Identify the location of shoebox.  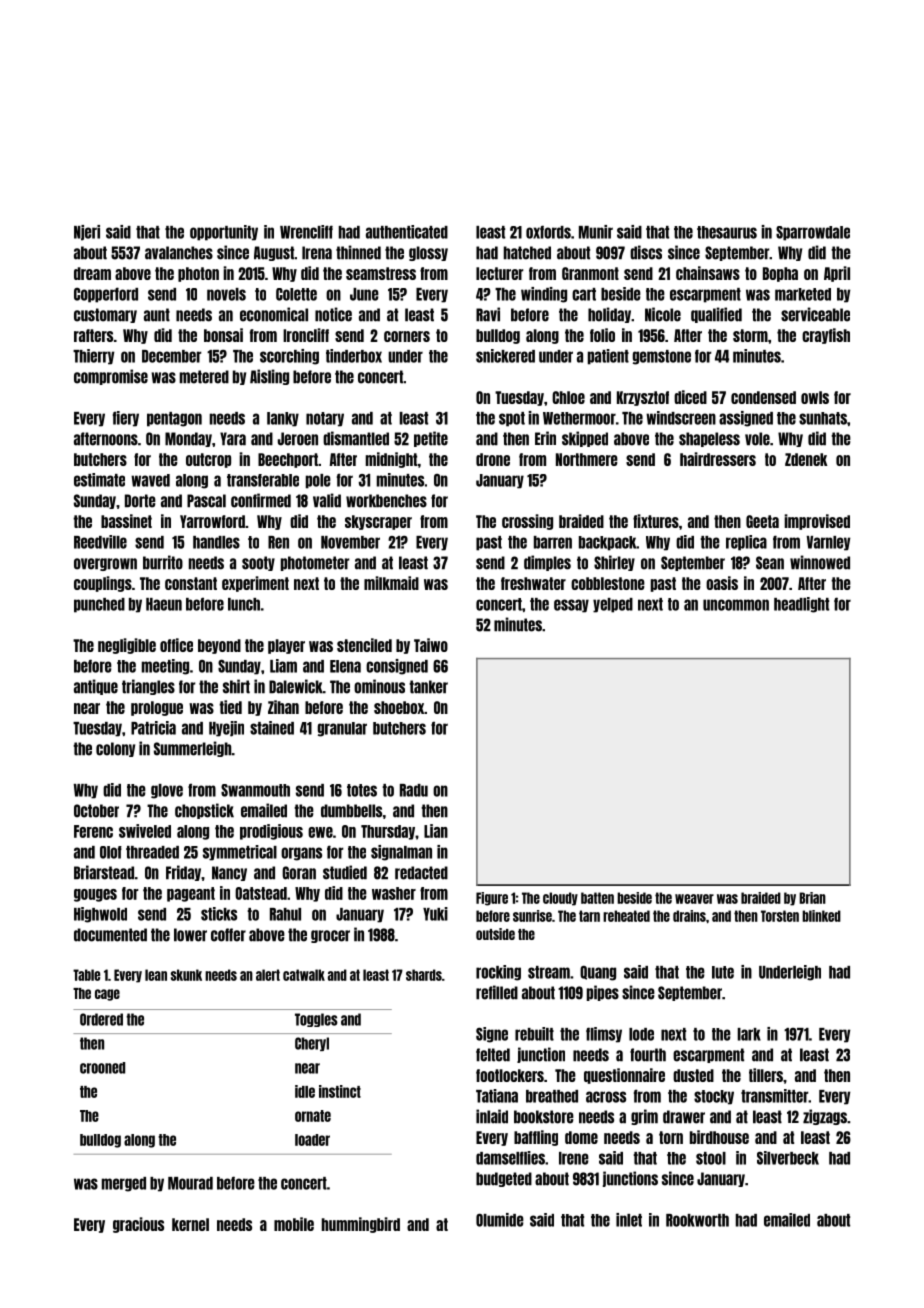
(399, 707).
